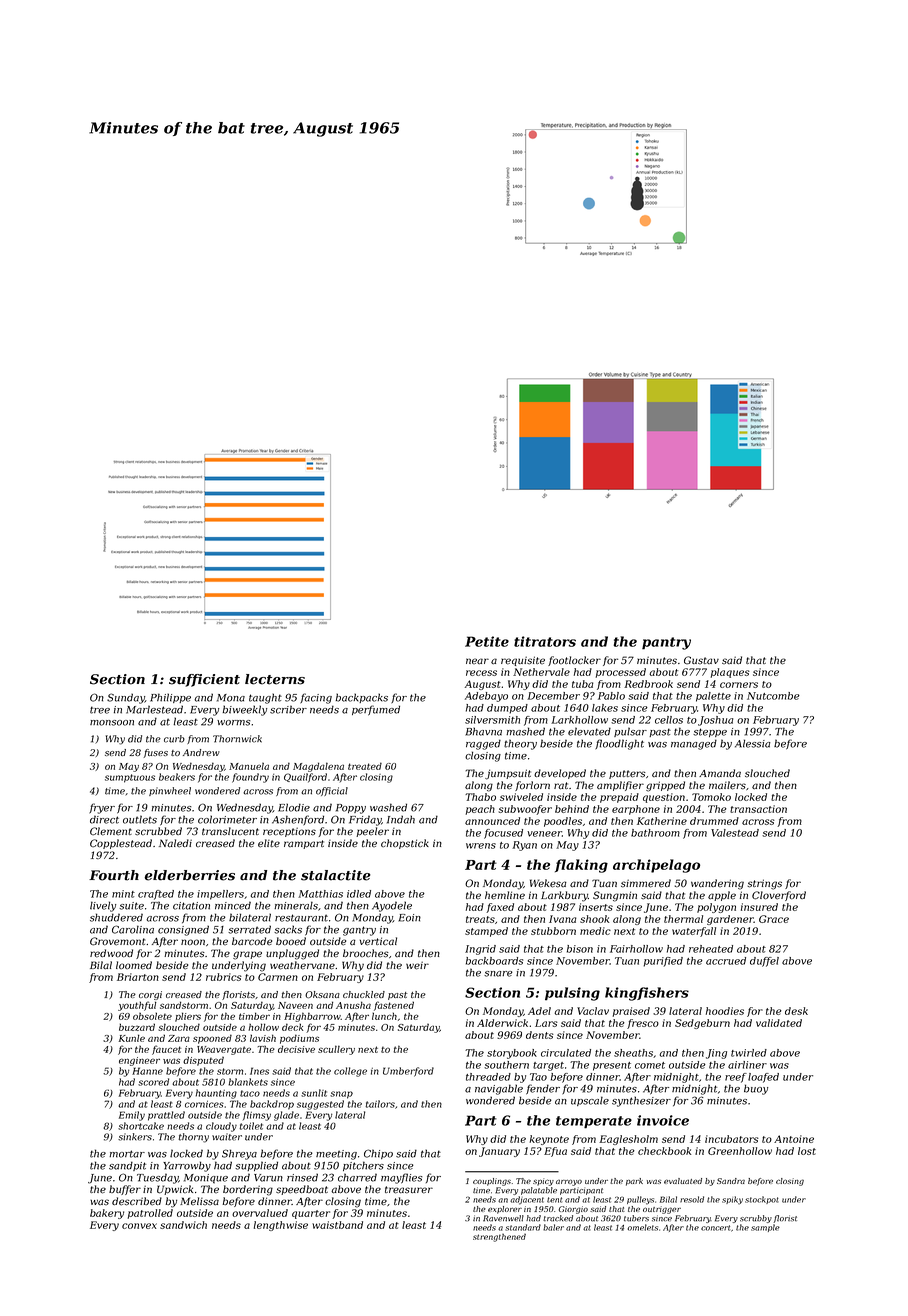 The width and height of the image is (908, 1316). Describe the element at coordinates (204, 680) in the image. I see `sufficient` at that location.
